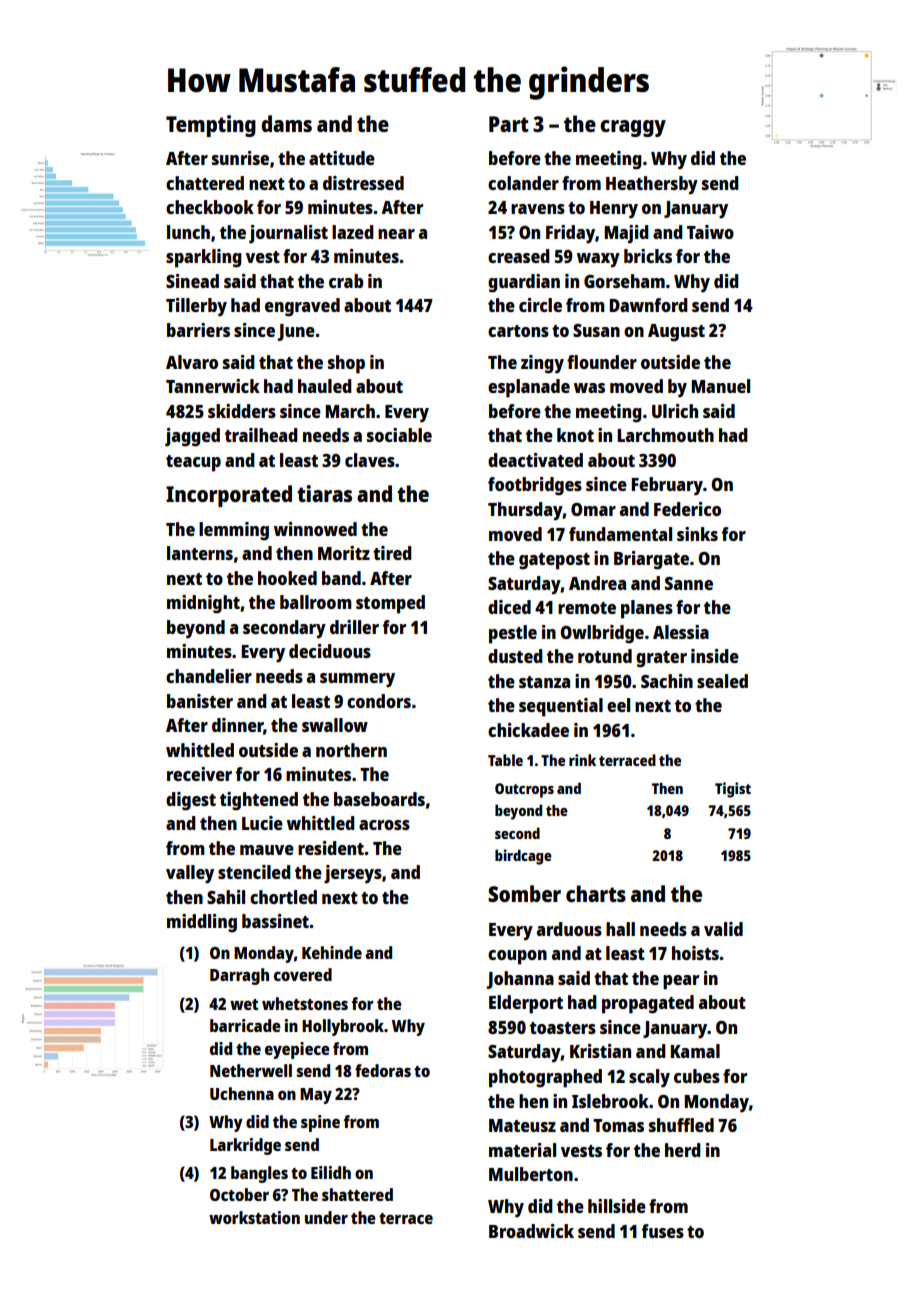  What do you see at coordinates (286, 123) in the screenshot?
I see `dams` at bounding box center [286, 123].
